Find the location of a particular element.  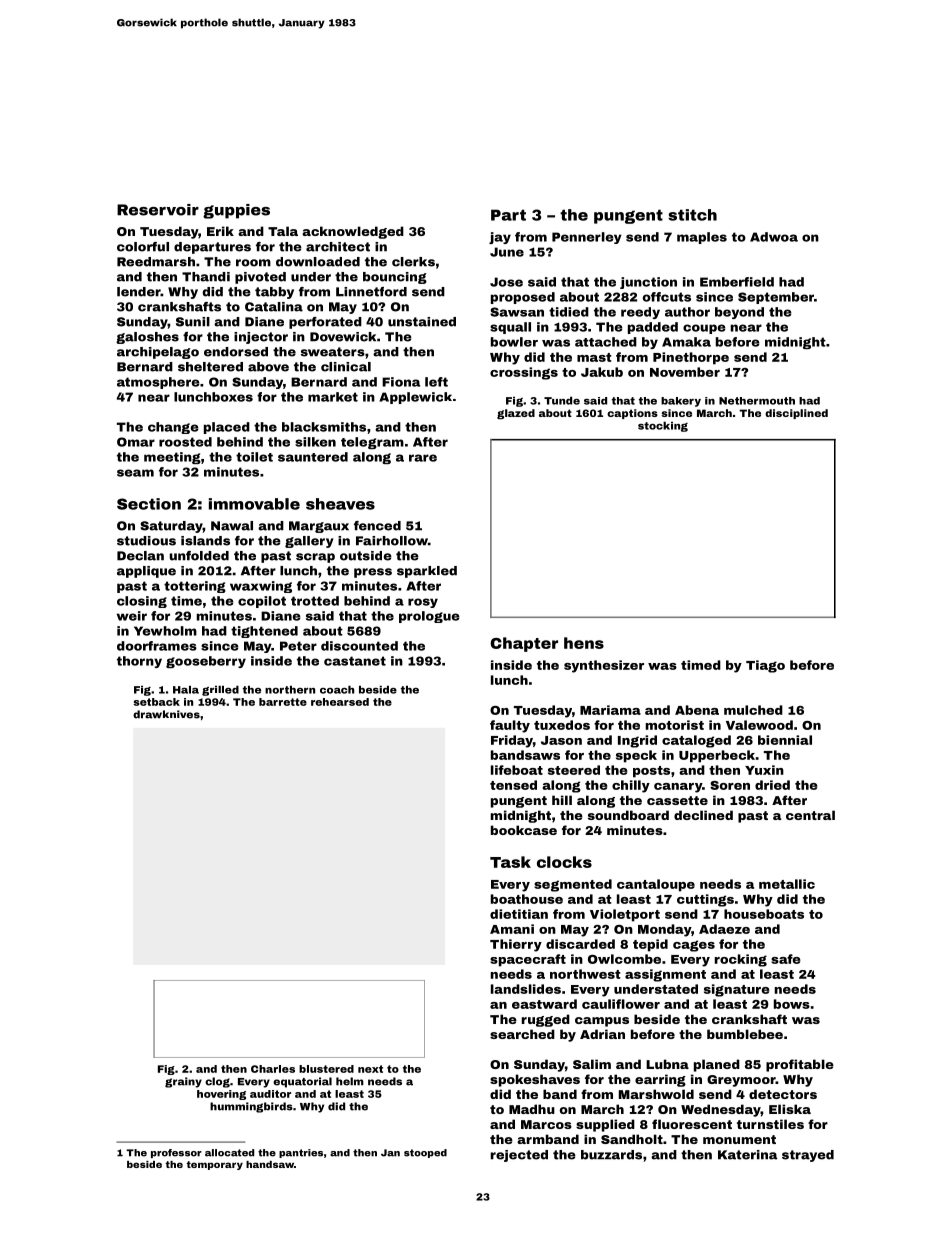

Tiago is located at coordinates (765, 666).
